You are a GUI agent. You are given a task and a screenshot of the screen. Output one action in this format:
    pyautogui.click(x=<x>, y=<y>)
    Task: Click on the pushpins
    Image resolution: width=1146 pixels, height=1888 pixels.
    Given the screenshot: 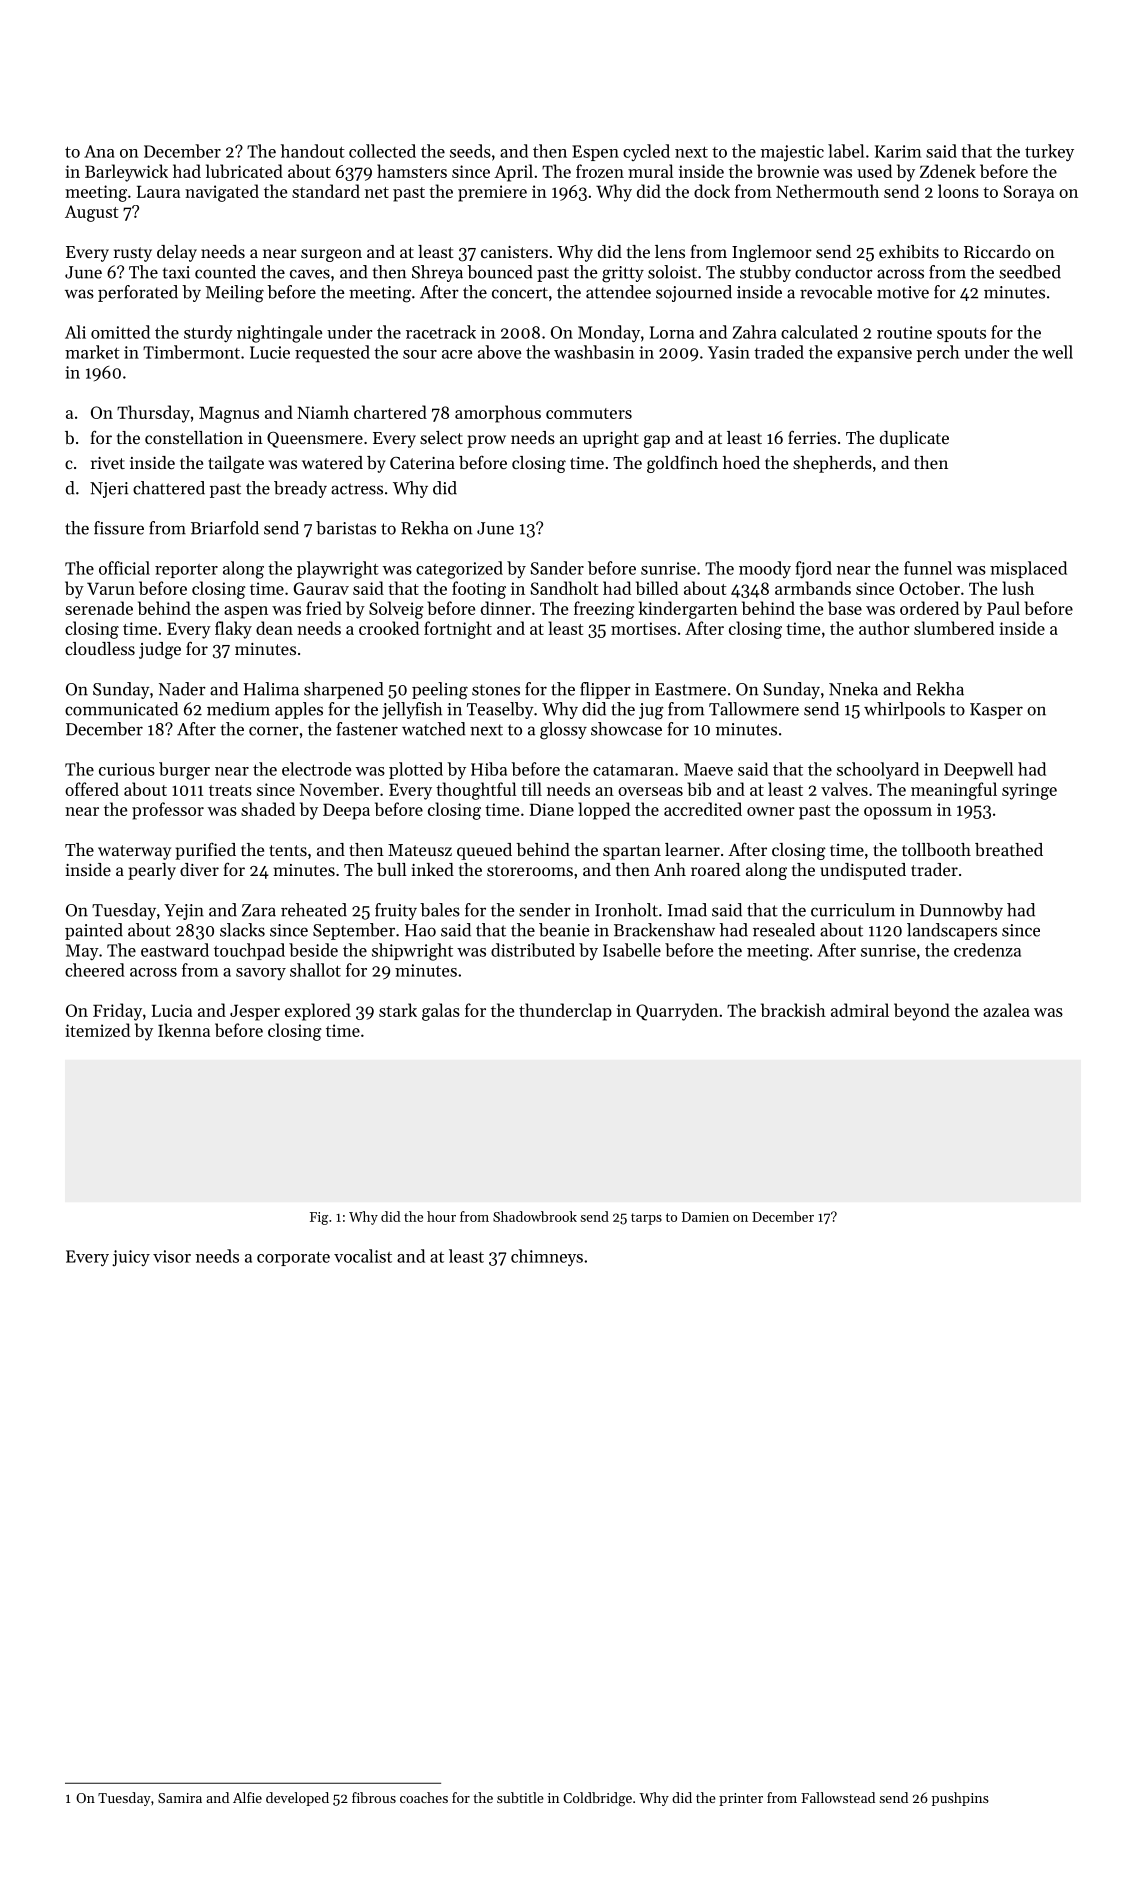 What is the action you would take?
    pyautogui.click(x=960, y=1799)
